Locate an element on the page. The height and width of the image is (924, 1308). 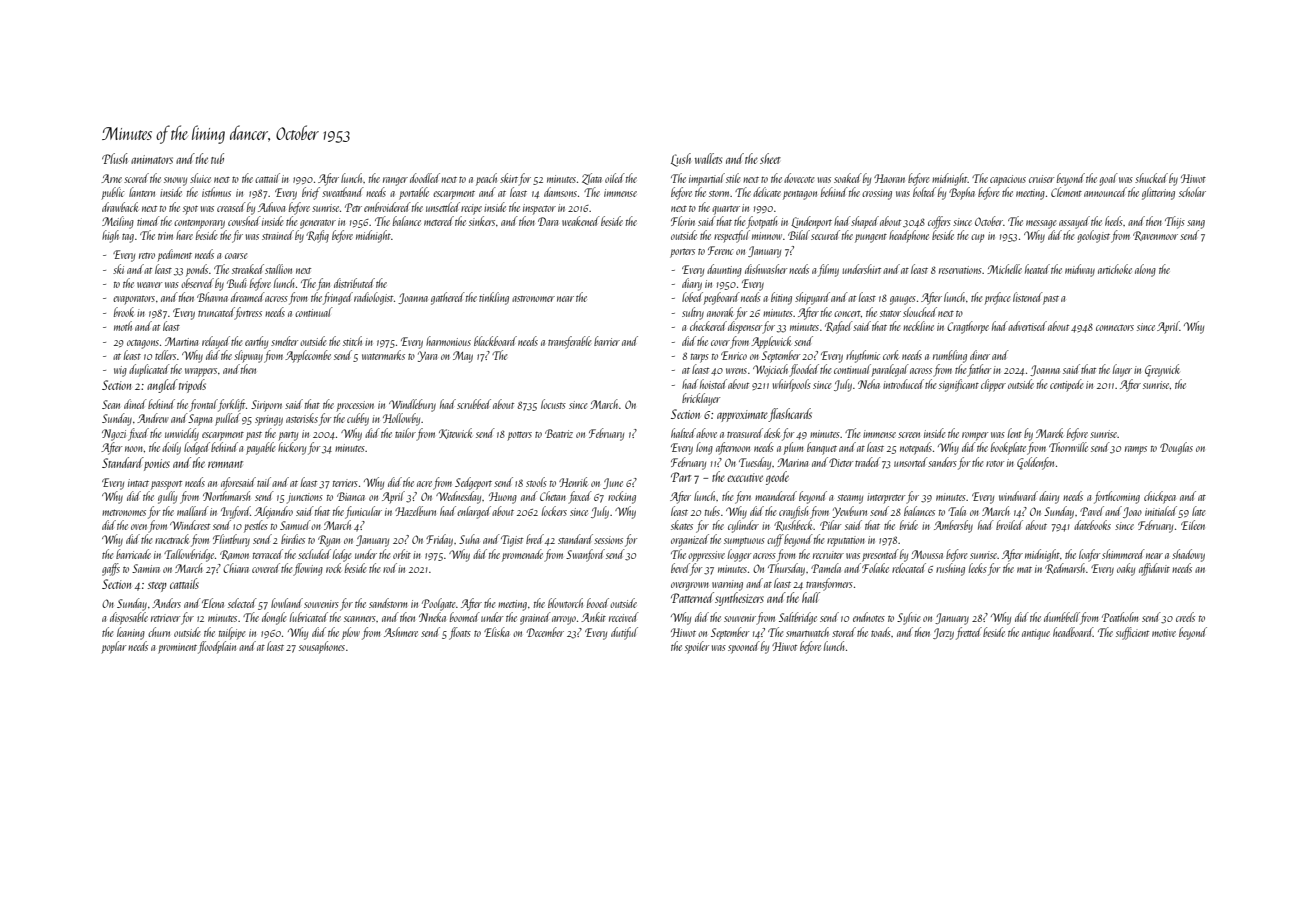
isthmus is located at coordinates (216, 192).
